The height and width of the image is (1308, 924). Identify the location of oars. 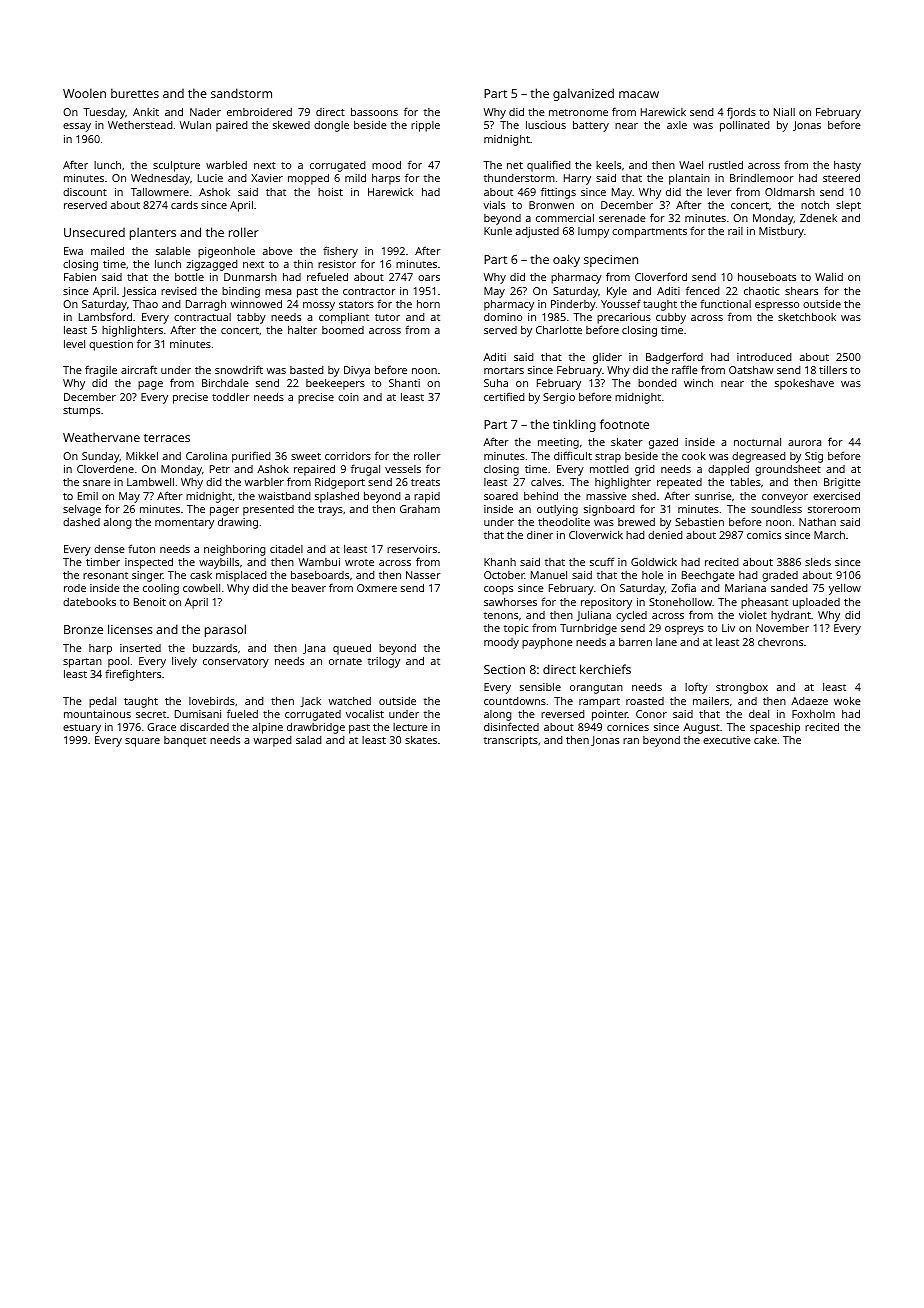
(429, 278).
